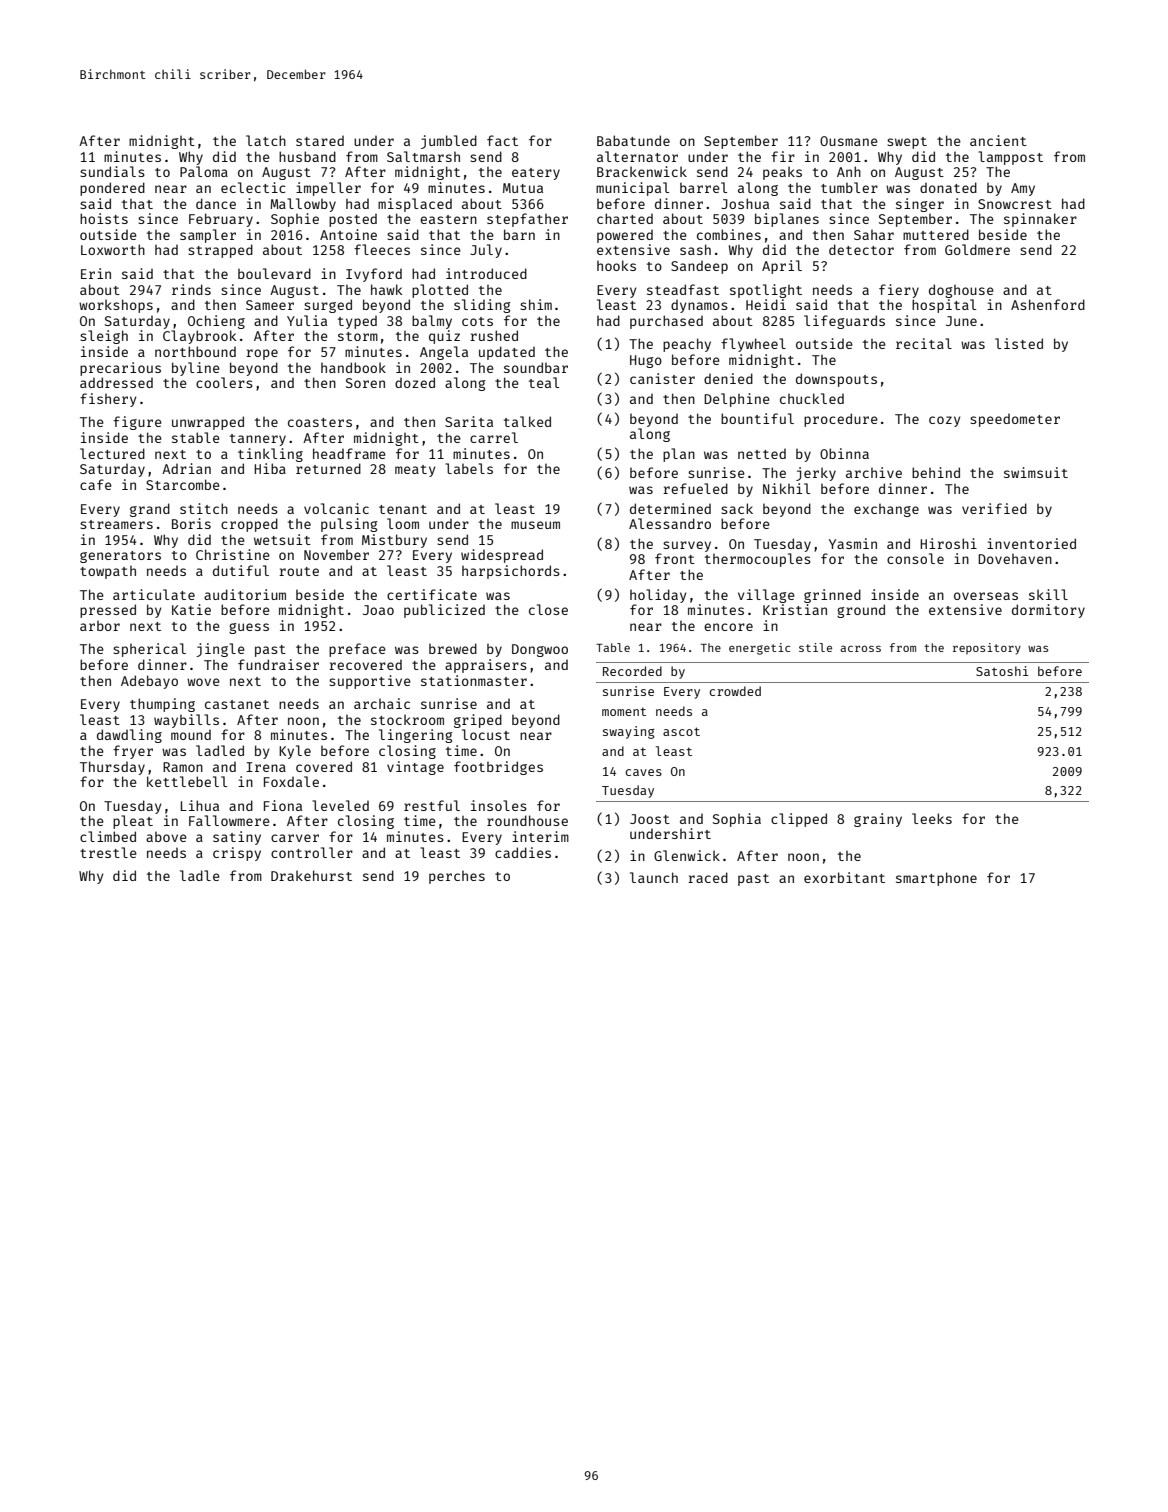 Image resolution: width=1168 pixels, height=1512 pixels. What do you see at coordinates (183, 484) in the screenshot?
I see `Starcombe` at bounding box center [183, 484].
